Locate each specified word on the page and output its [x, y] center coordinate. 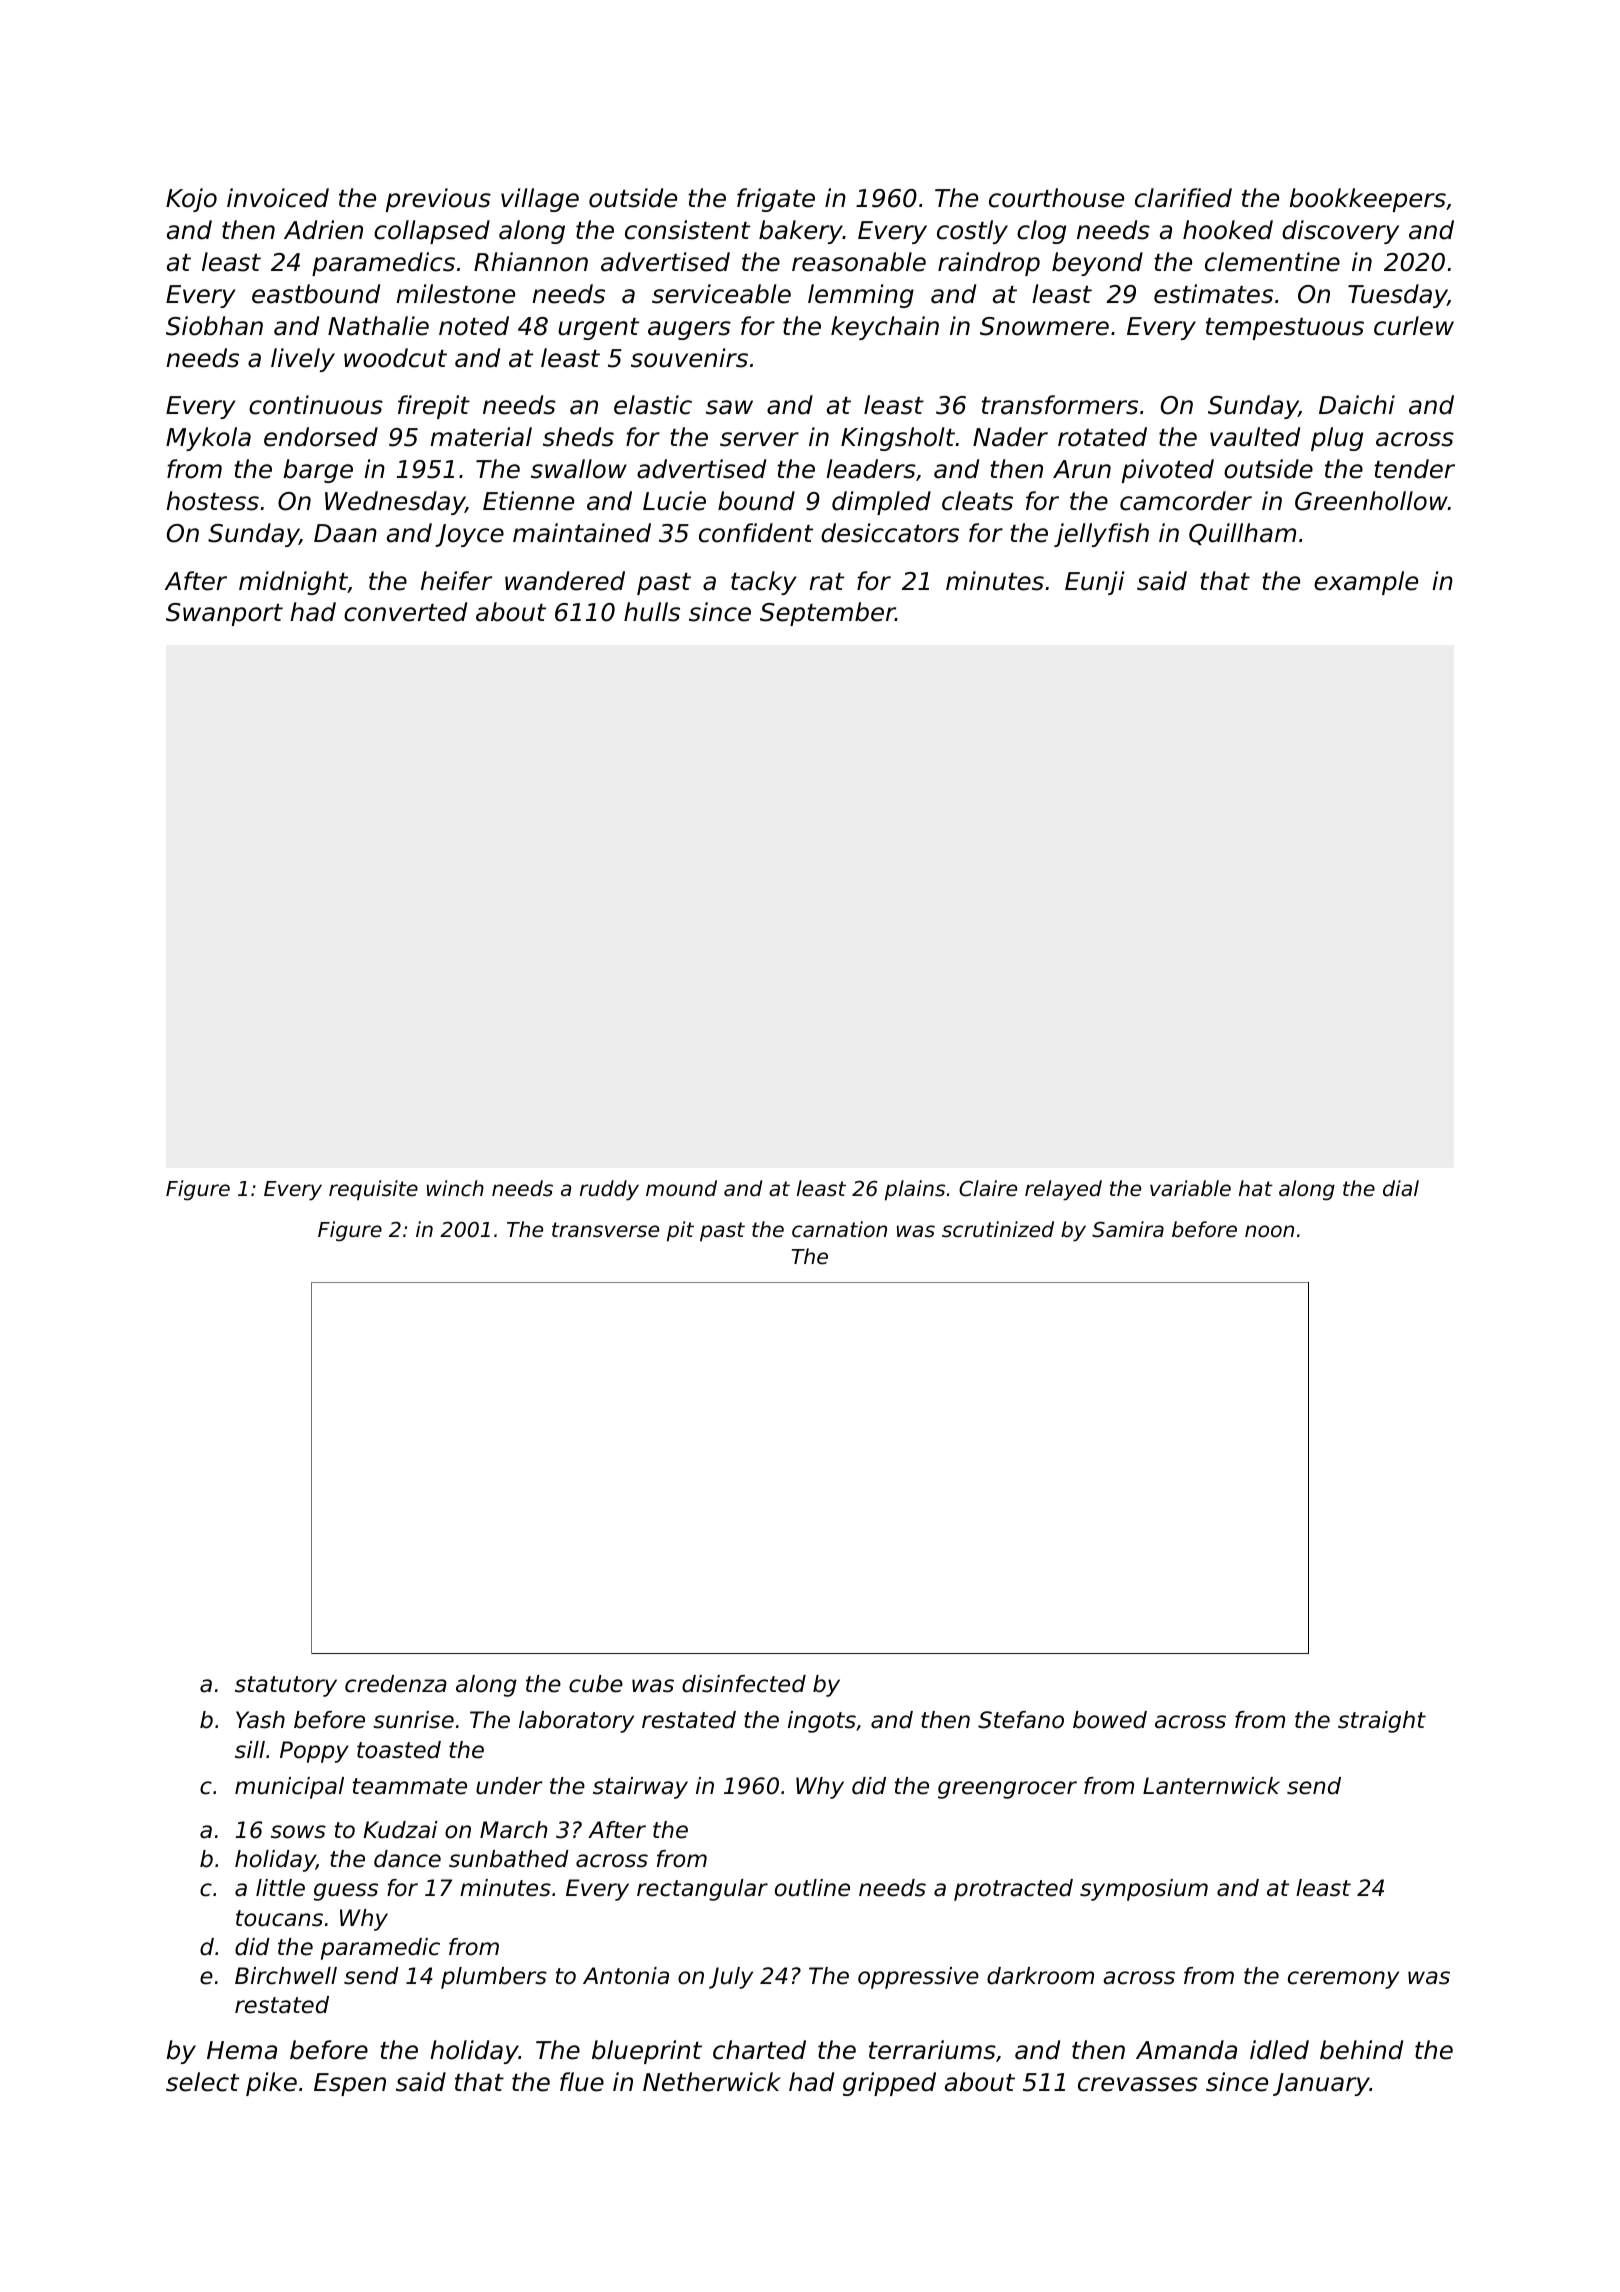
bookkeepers [1367, 200]
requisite [373, 1190]
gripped [889, 2084]
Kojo [191, 200]
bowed [1110, 1720]
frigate [776, 200]
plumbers [494, 1978]
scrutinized [998, 1229]
